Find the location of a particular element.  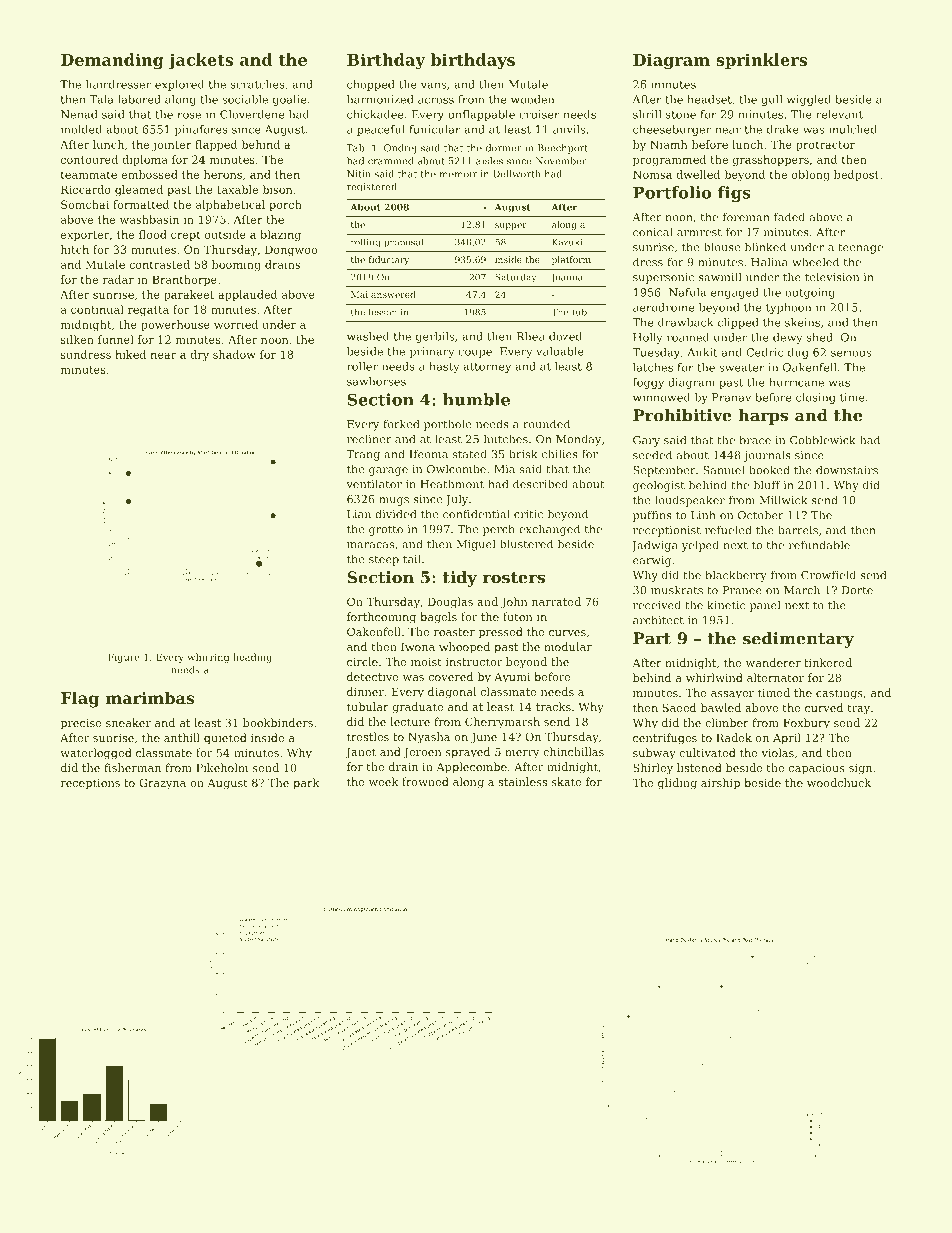

wooden is located at coordinates (532, 99).
